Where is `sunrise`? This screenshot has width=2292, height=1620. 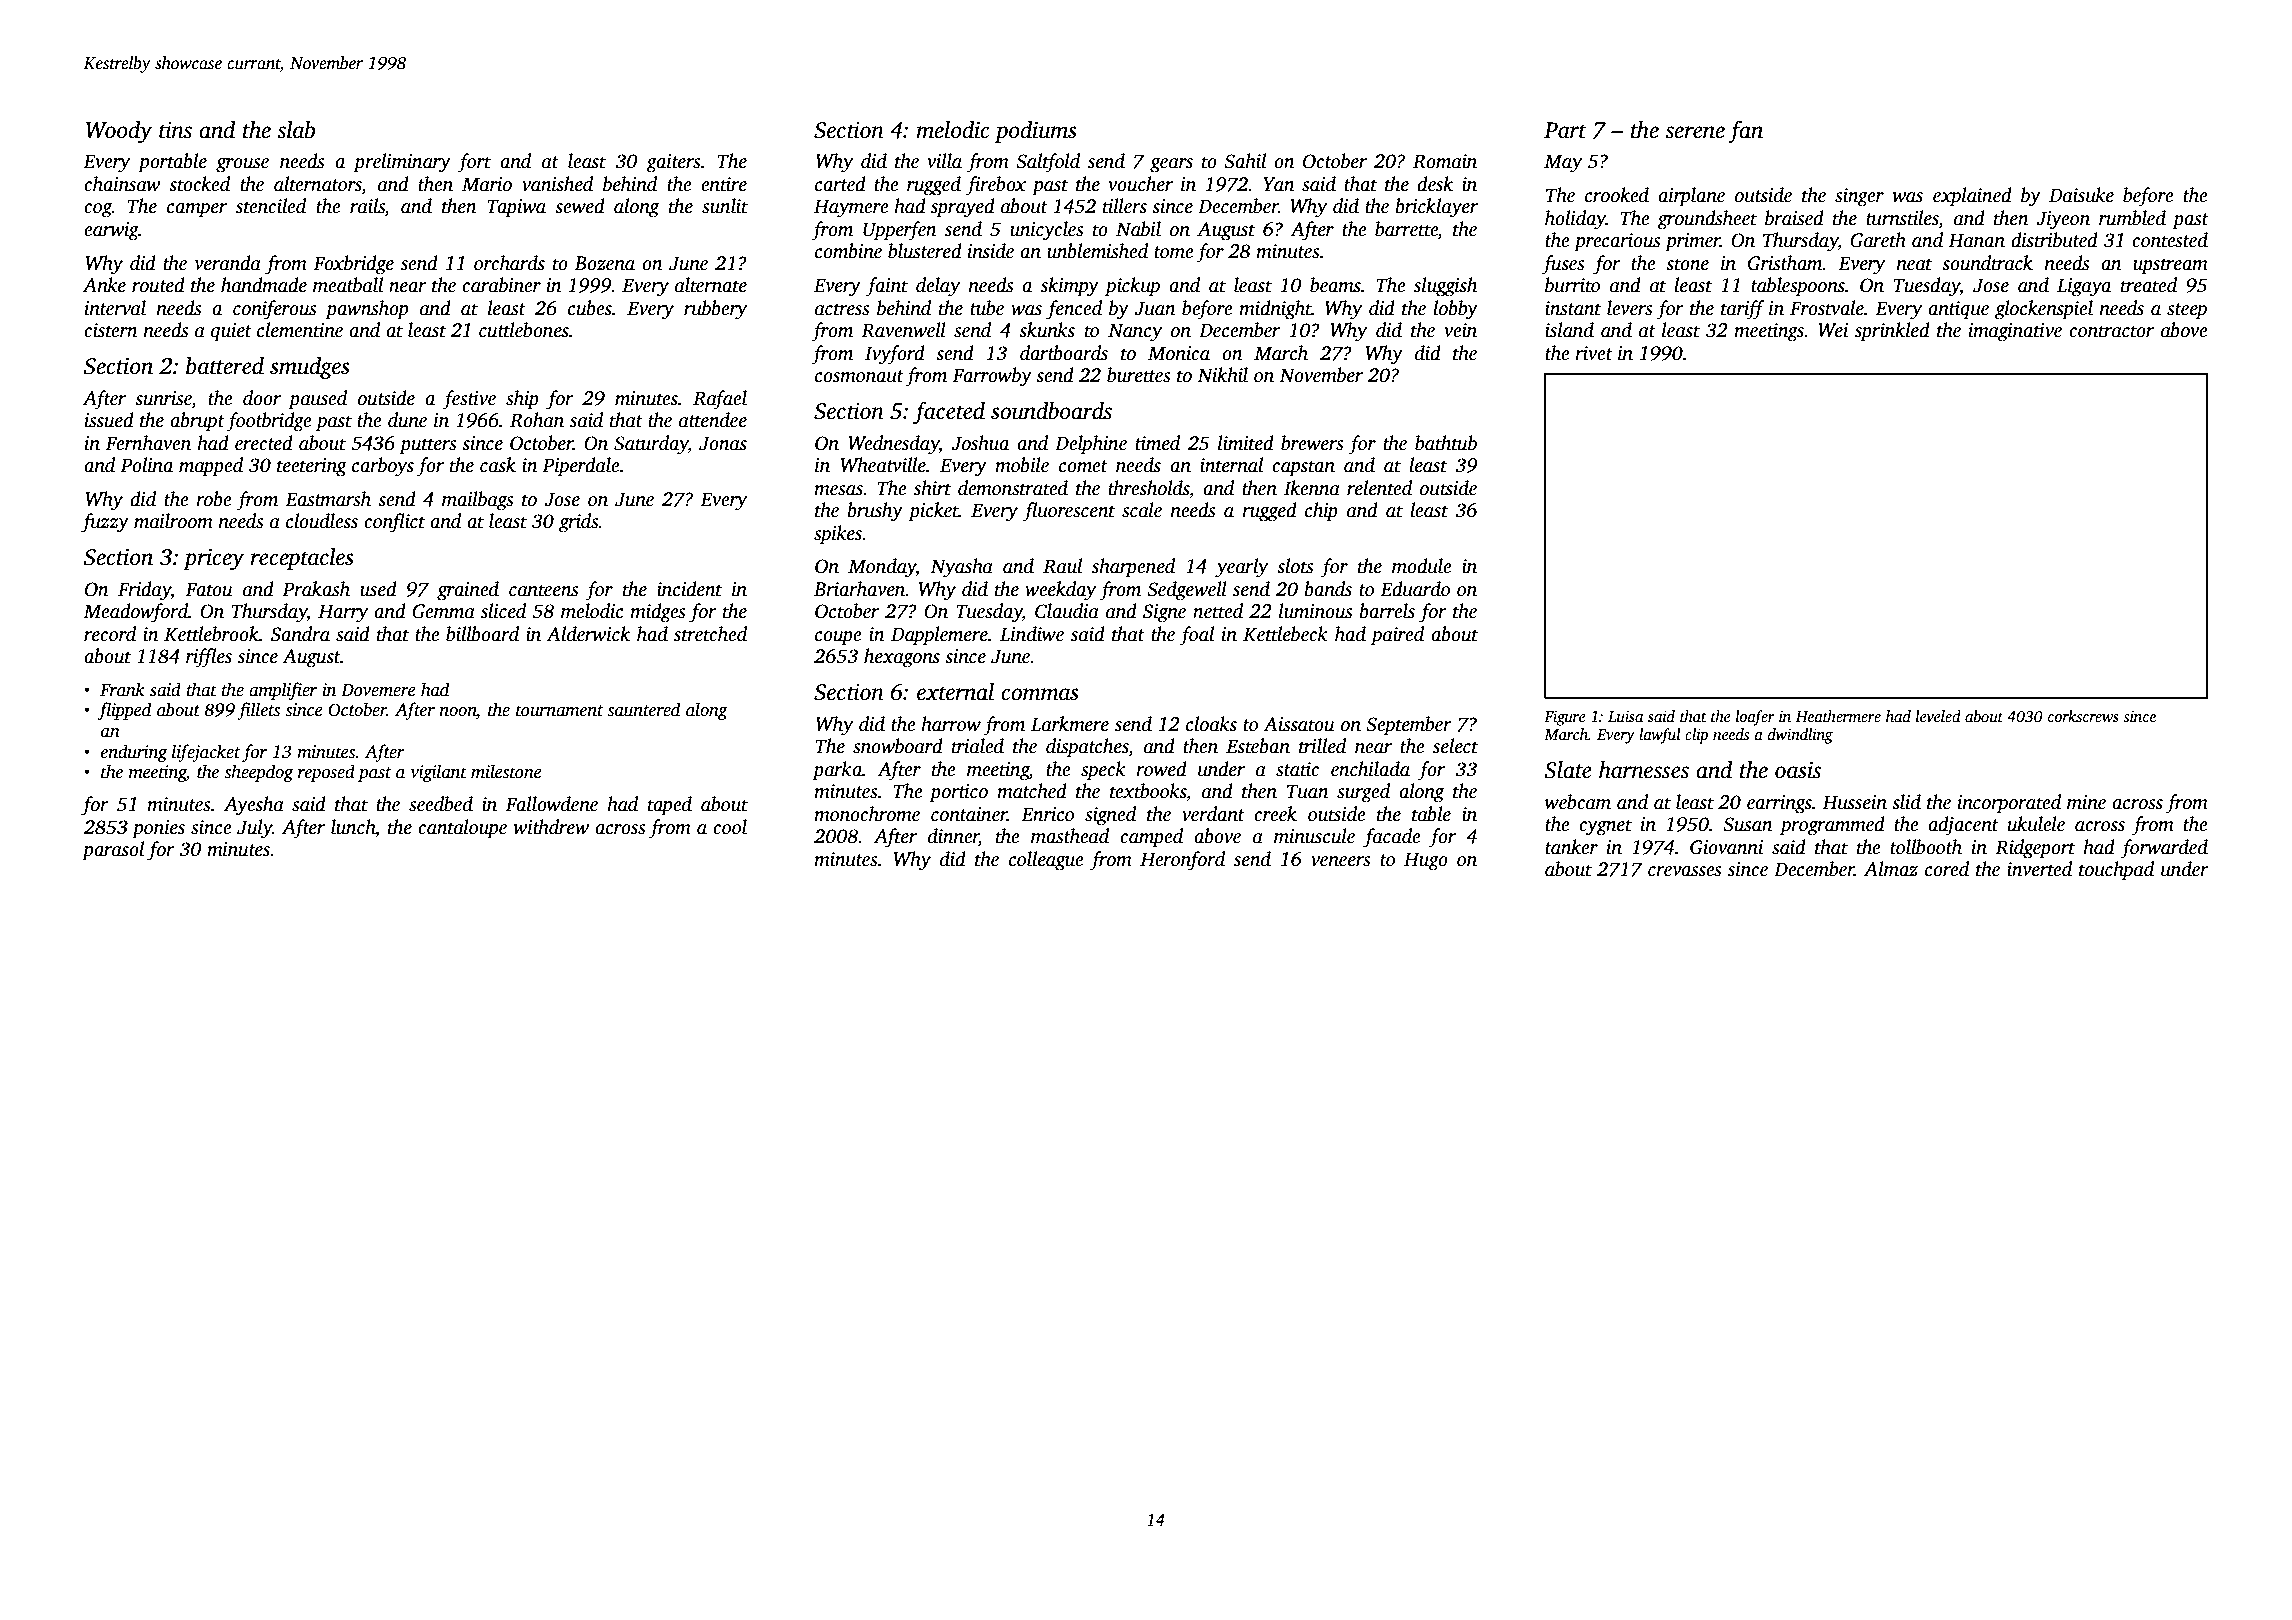
sunrise is located at coordinates (163, 398).
